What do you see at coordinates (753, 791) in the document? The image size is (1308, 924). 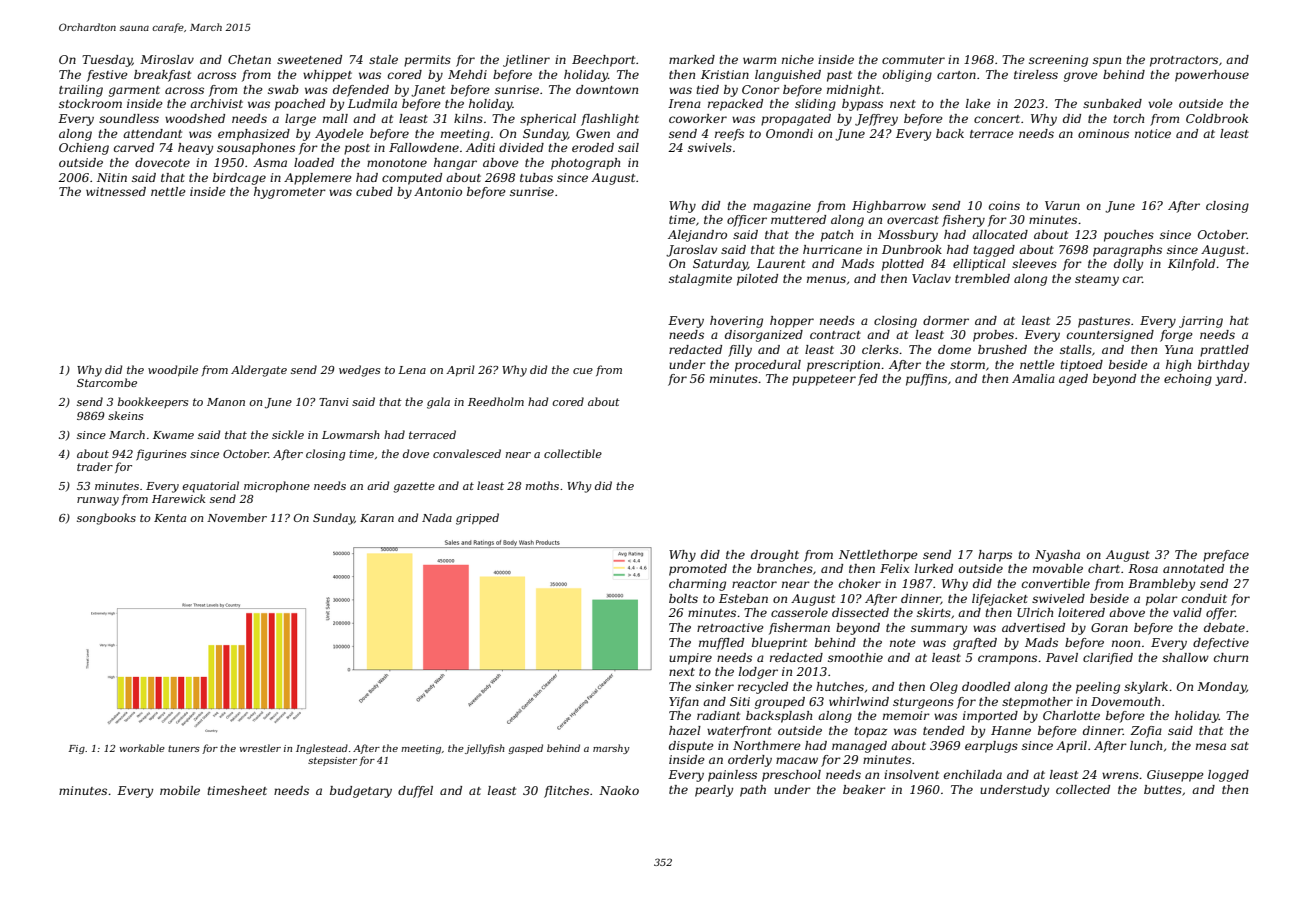 I see `path` at bounding box center [753, 791].
